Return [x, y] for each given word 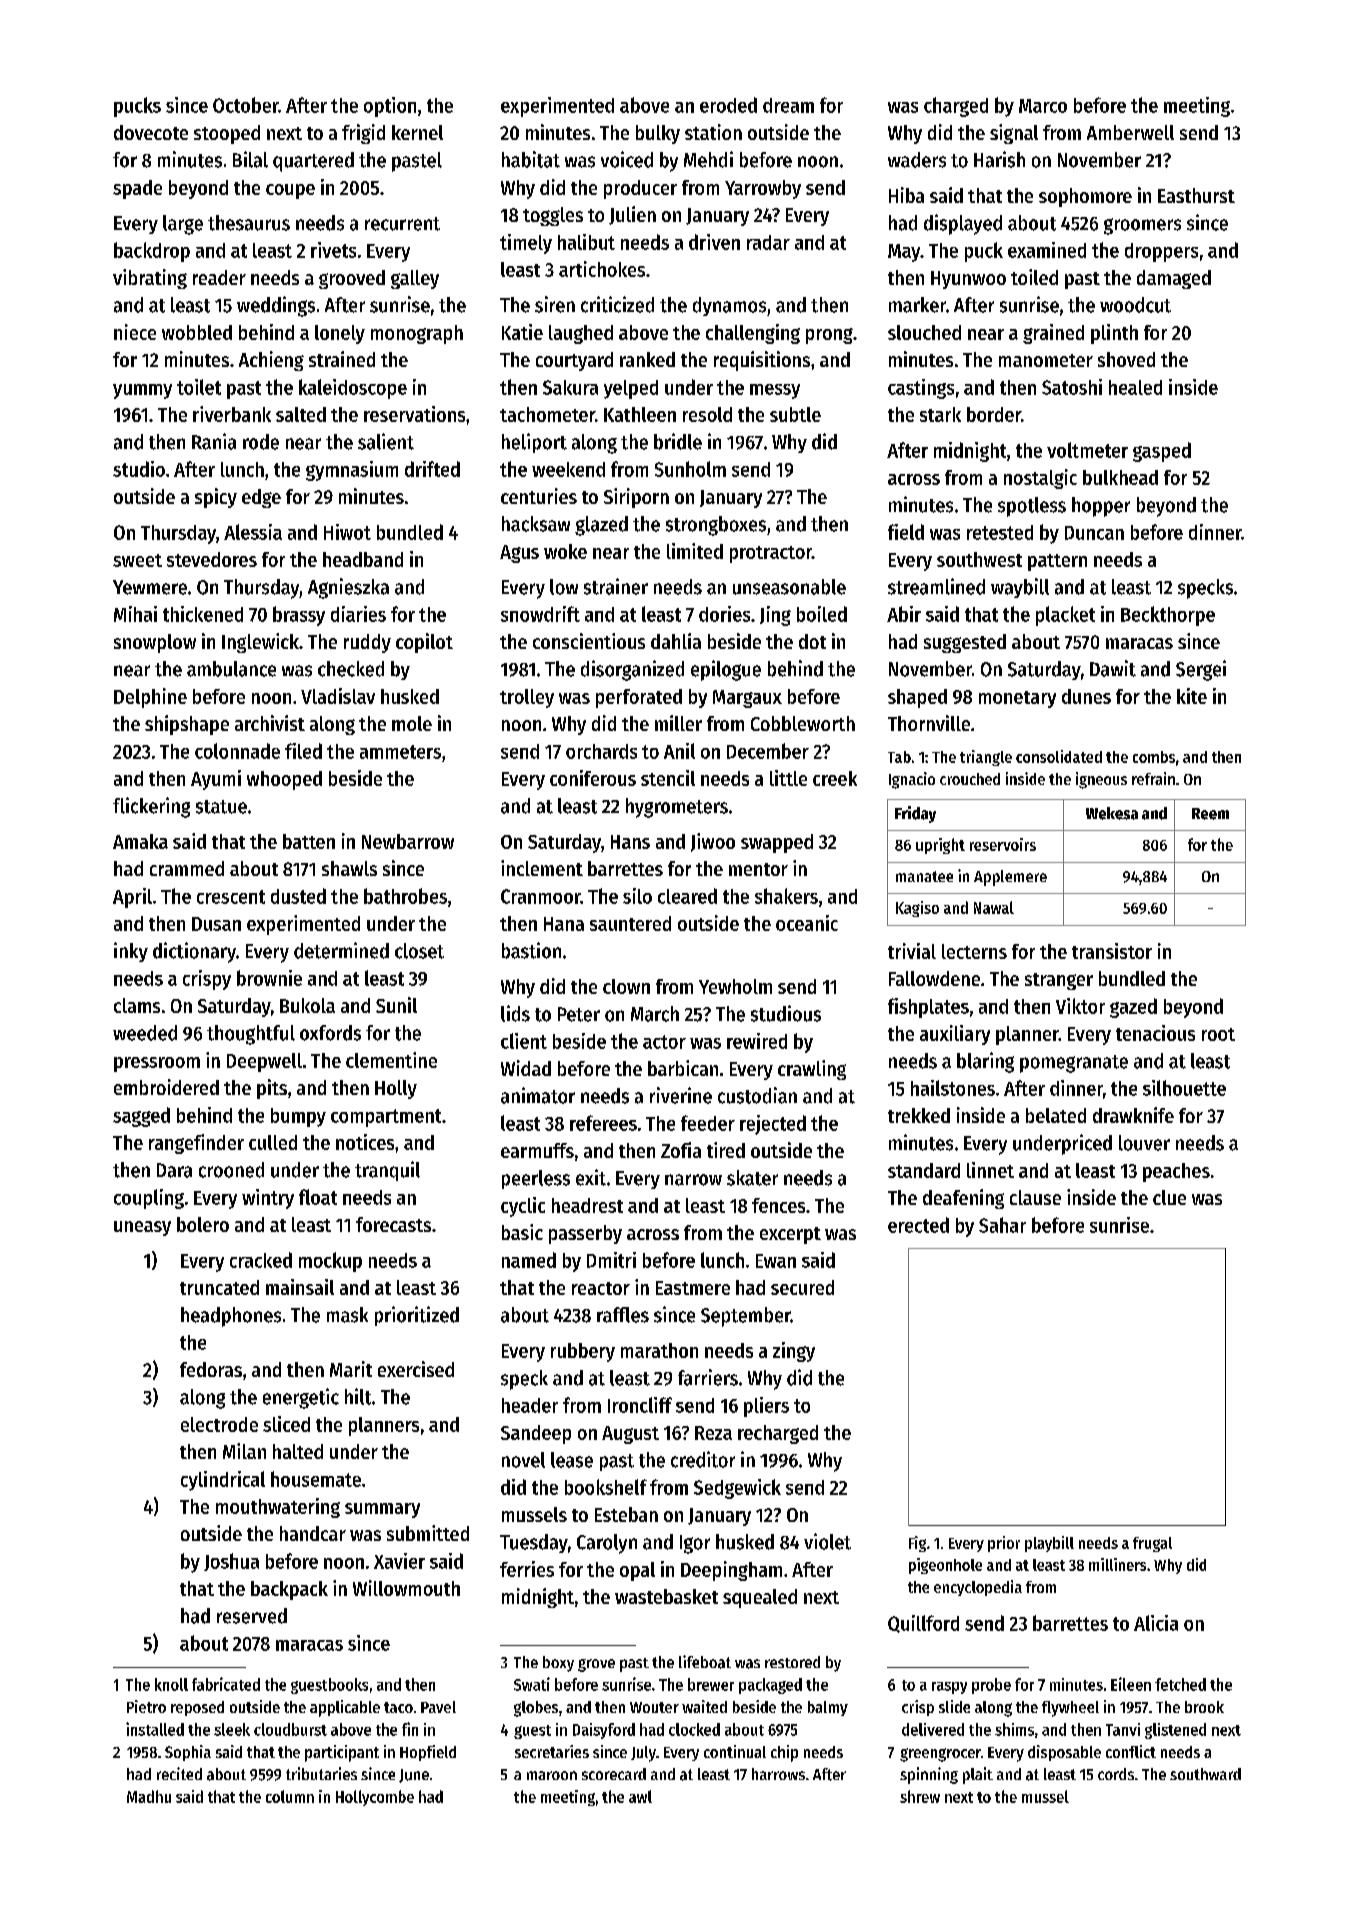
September [746, 1317]
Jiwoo [713, 842]
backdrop [152, 252]
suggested [965, 643]
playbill [1049, 1544]
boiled [822, 614]
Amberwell [1130, 132]
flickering [151, 807]
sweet [137, 560]
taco [398, 1707]
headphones [231, 1317]
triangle [986, 758]
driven [714, 242]
